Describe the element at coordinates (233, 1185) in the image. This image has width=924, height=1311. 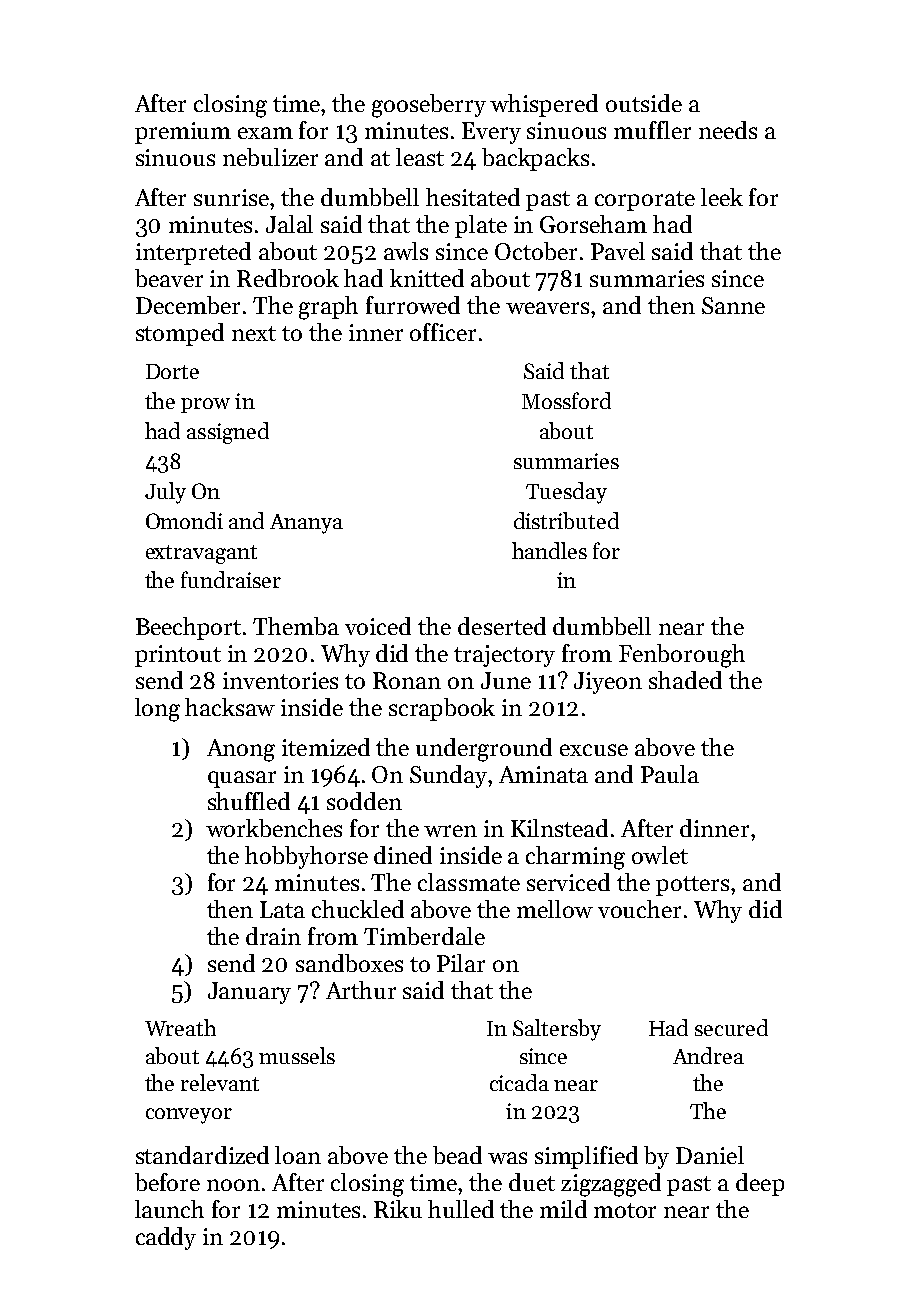
I see `noon` at that location.
